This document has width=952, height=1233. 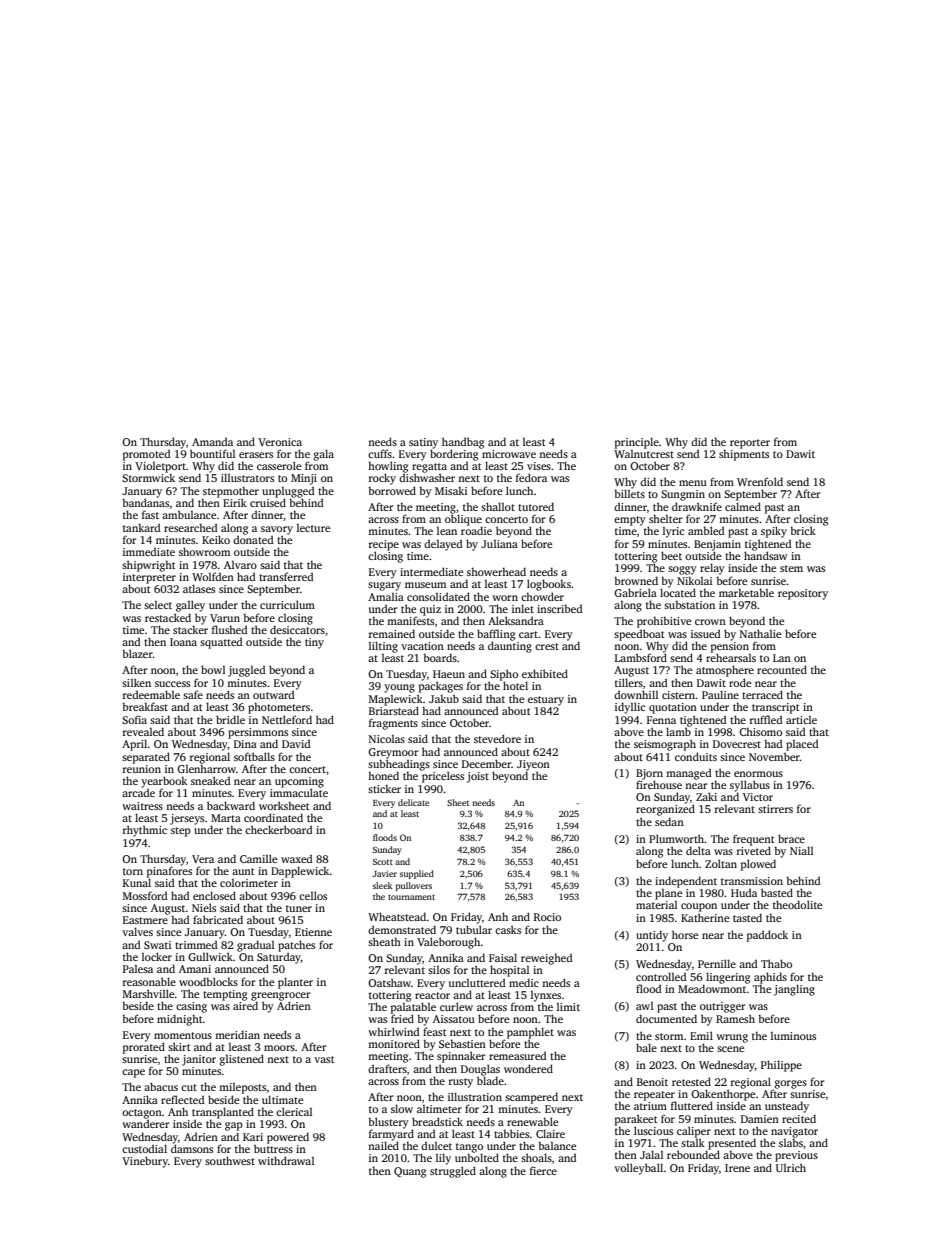 What do you see at coordinates (499, 544) in the document?
I see `Juliana` at bounding box center [499, 544].
